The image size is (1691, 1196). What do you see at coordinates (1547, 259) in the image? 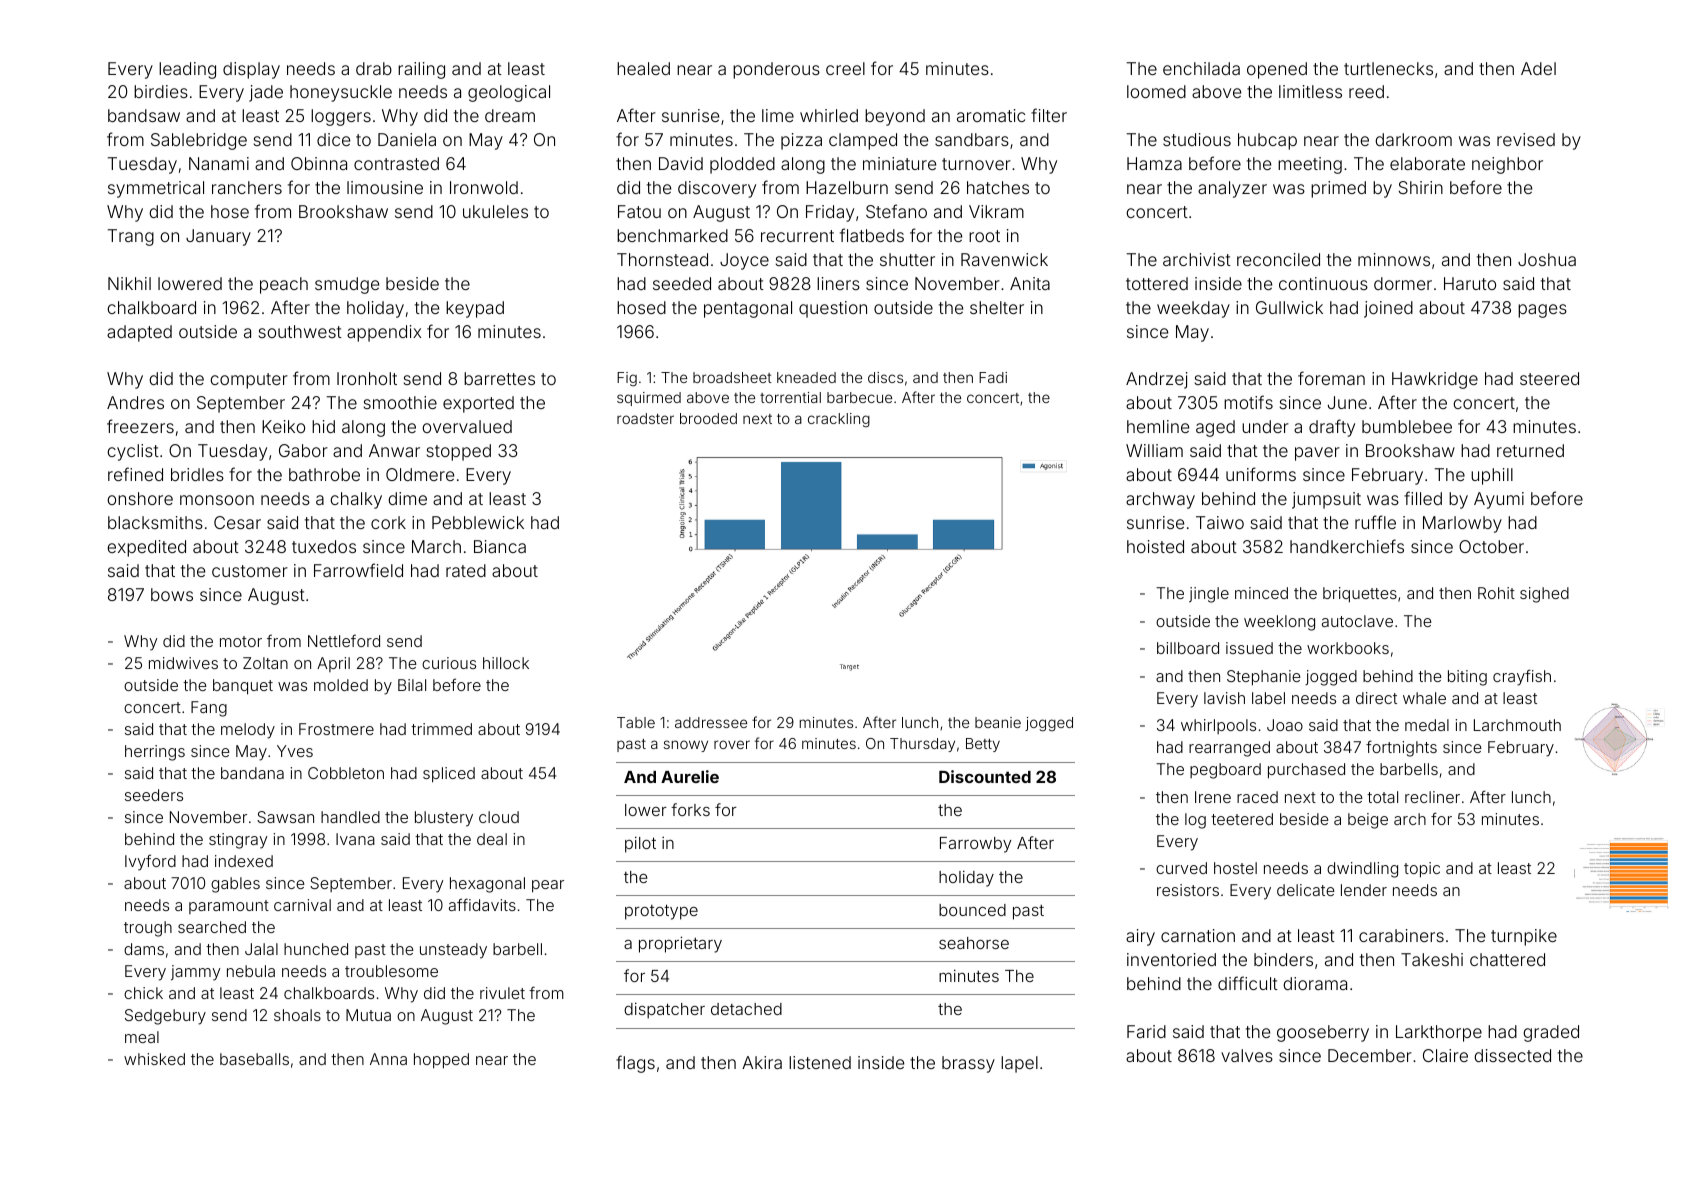
I see `Joshua` at bounding box center [1547, 259].
